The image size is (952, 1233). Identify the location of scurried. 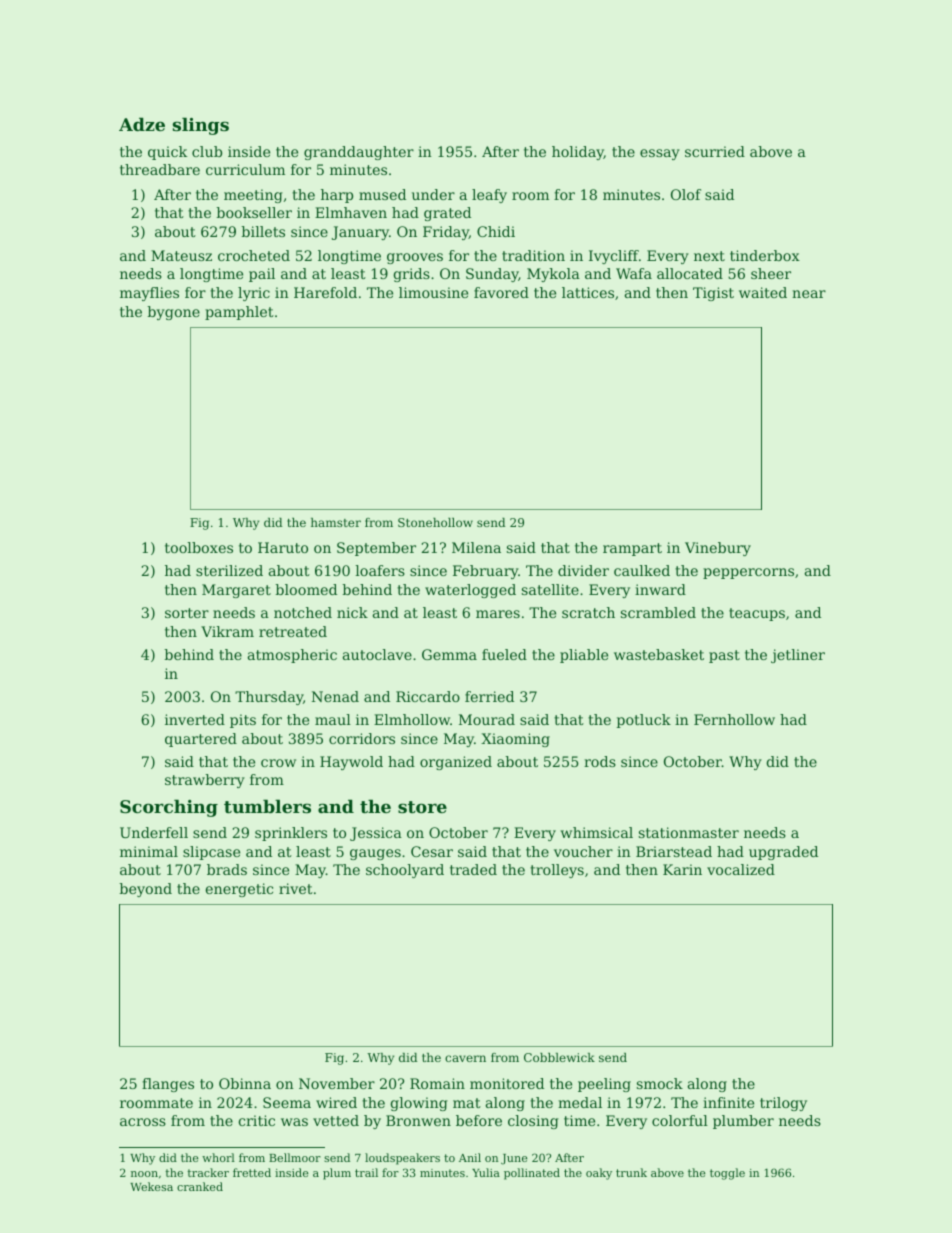
(715, 151).
